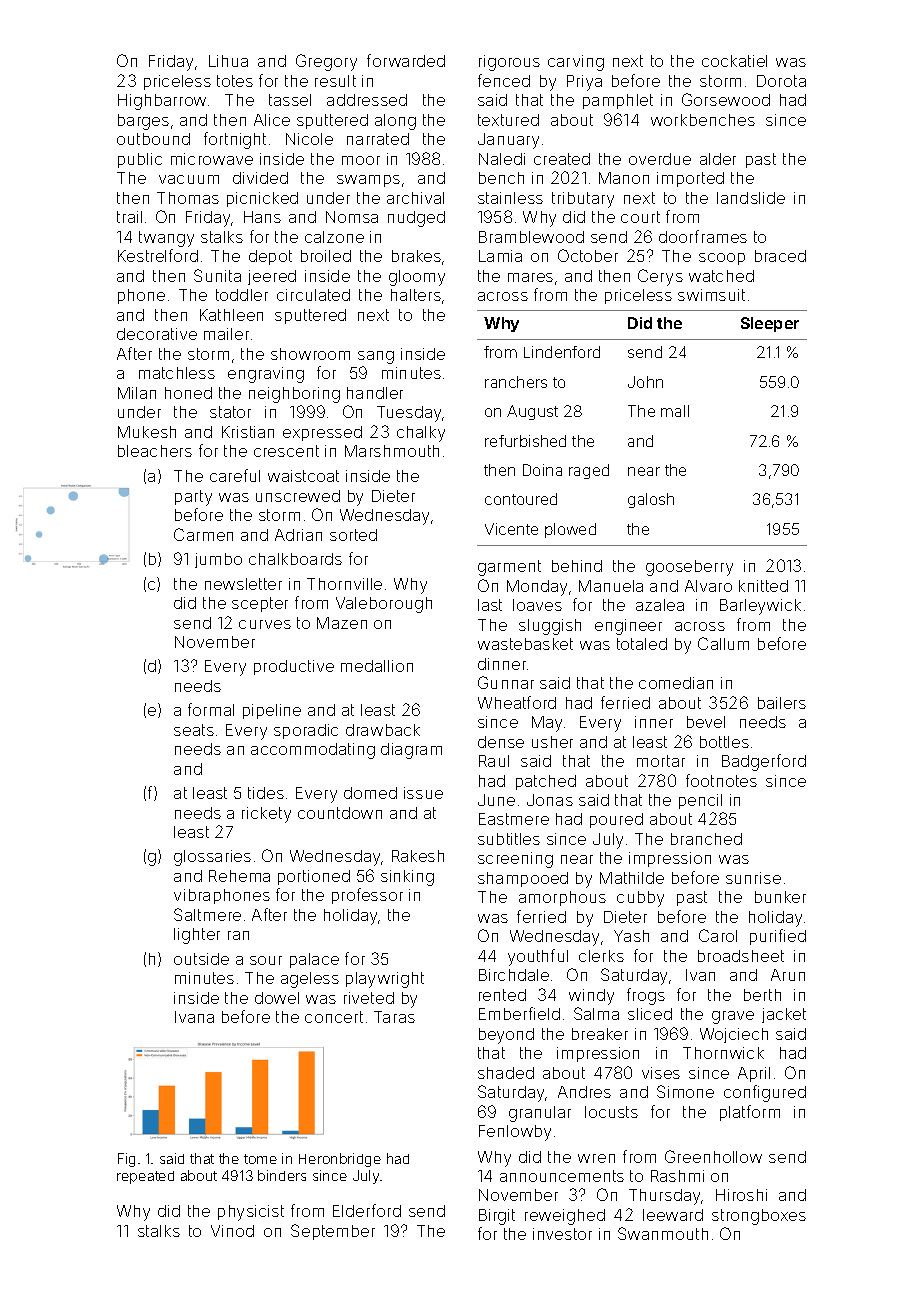 The height and width of the image is (1308, 924). Describe the element at coordinates (770, 324) in the image. I see `Sleeper` at that location.
